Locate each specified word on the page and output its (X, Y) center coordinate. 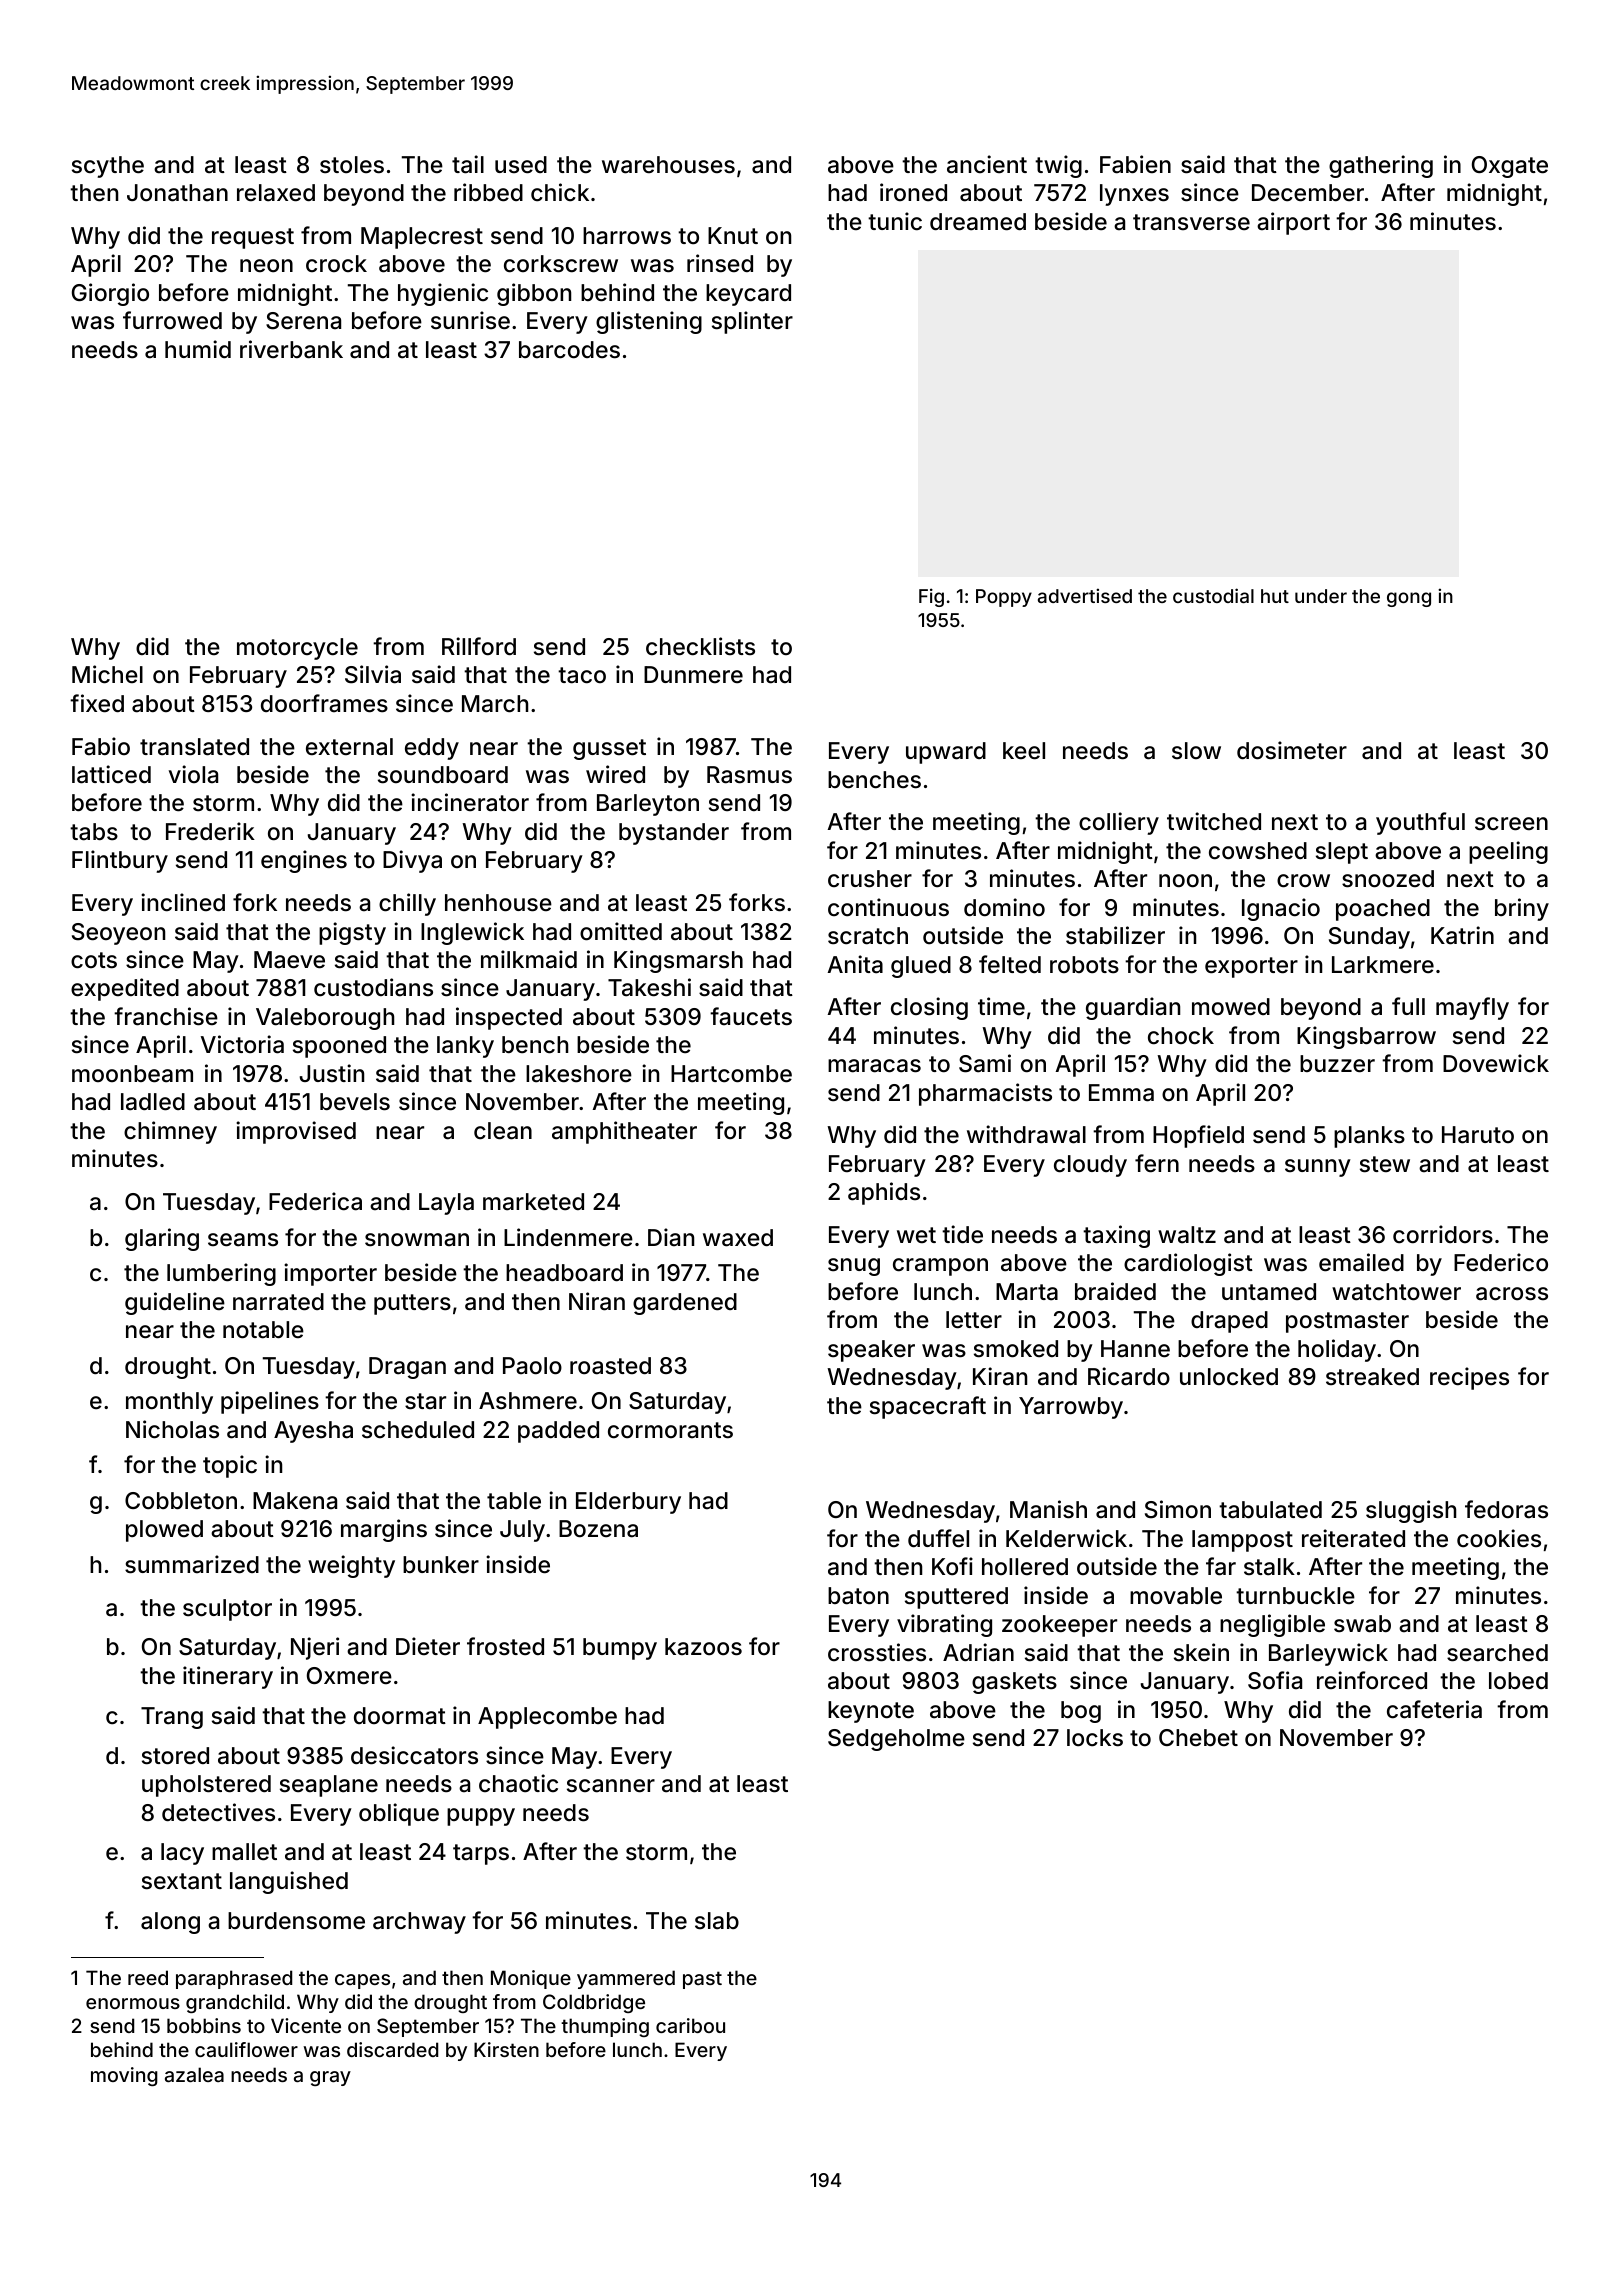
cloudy (1090, 1166)
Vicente (306, 2025)
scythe (108, 167)
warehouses (668, 165)
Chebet (1198, 1737)
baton (858, 1596)
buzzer (1337, 1064)
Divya (412, 861)
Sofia (1275, 1680)
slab (717, 1921)
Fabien (1135, 164)
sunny (1318, 1168)
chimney (170, 1132)
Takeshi (649, 987)
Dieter (428, 1646)
